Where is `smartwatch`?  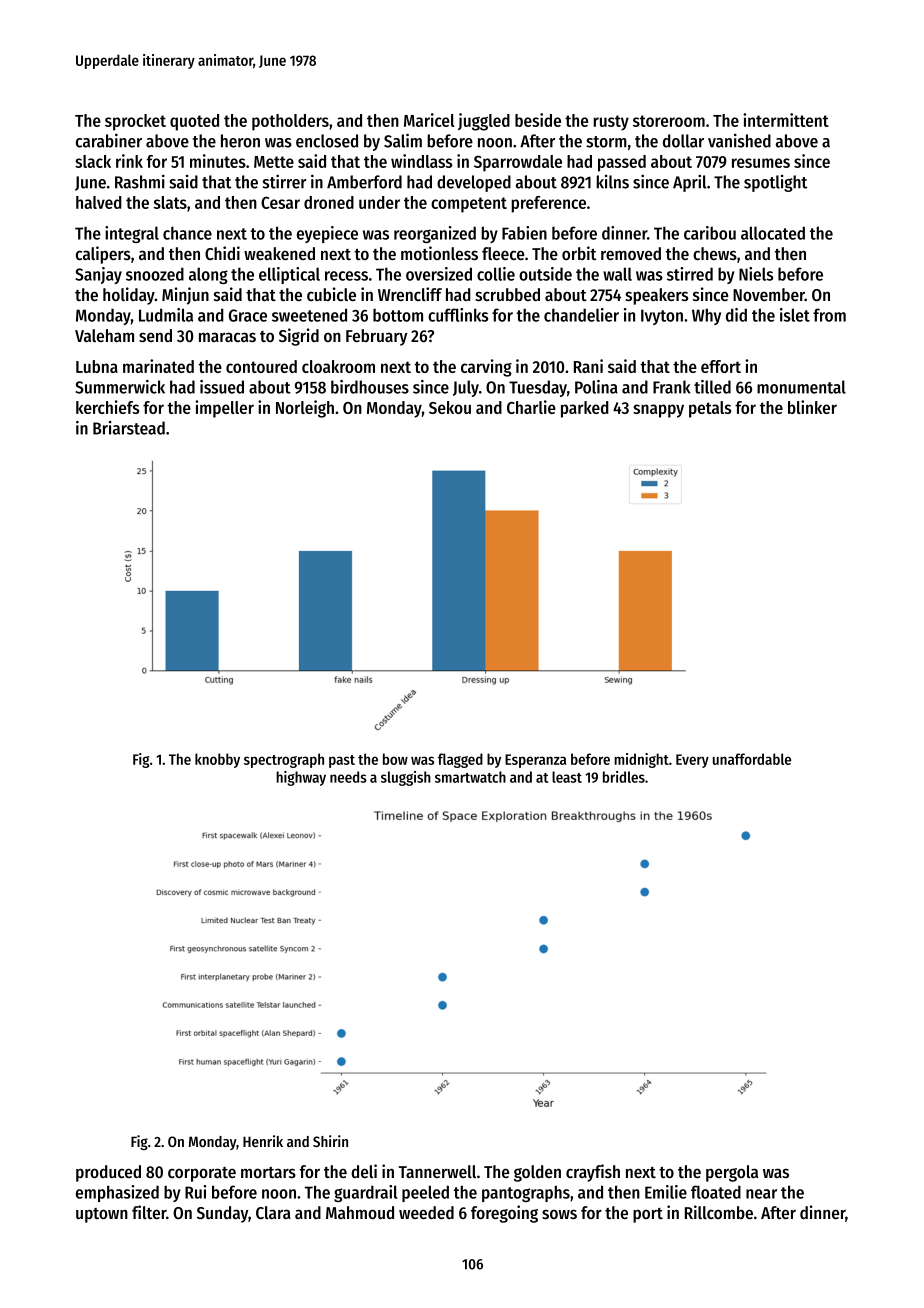
smartwatch is located at coordinates (470, 777).
